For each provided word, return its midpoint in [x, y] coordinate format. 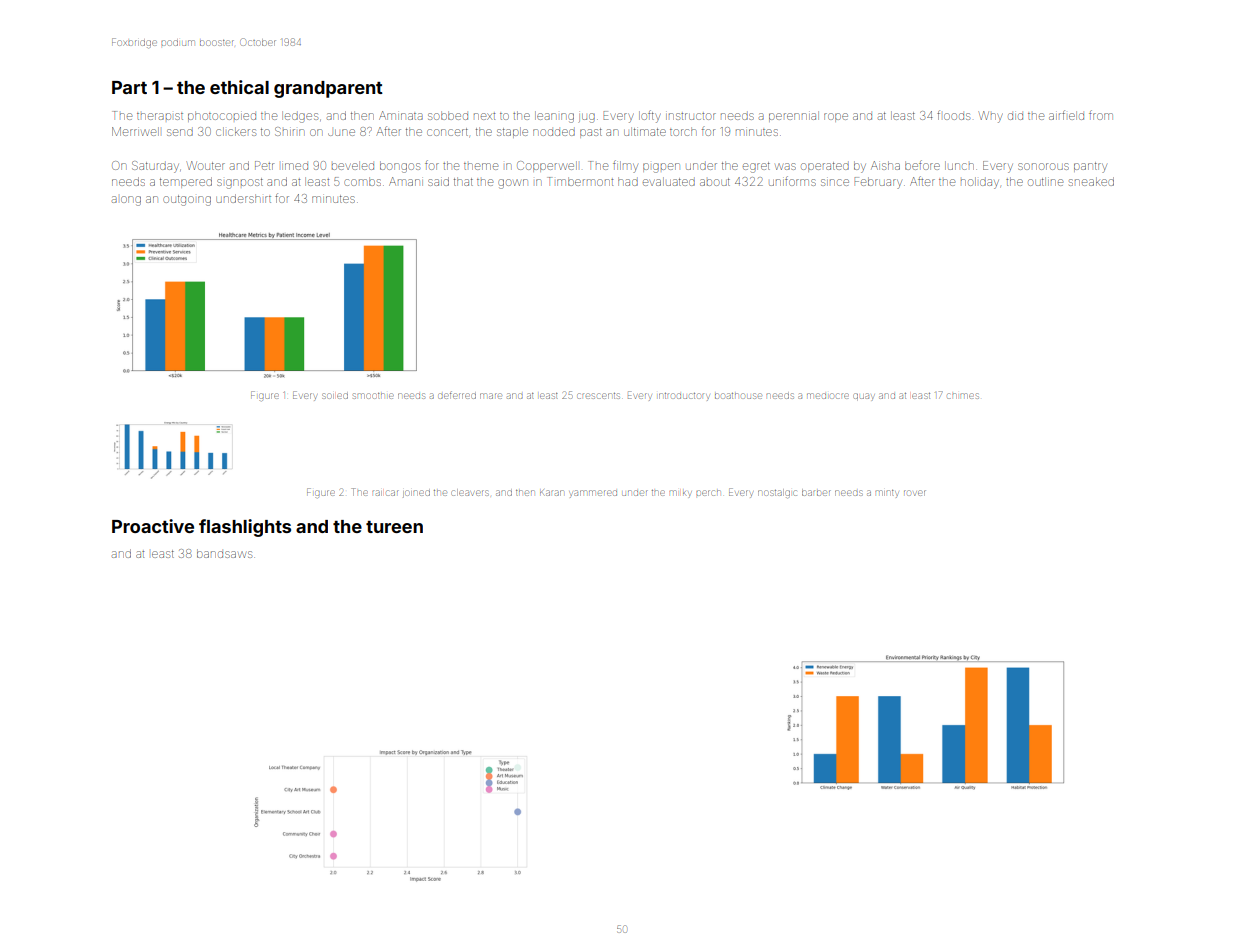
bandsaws [224, 553]
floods [953, 115]
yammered [593, 494]
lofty [649, 116]
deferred [457, 395]
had [628, 181]
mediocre [828, 396]
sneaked [1091, 181]
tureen [394, 527]
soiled [335, 396]
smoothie [373, 396]
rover [915, 493]
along [126, 201]
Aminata [401, 115]
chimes [963, 396]
